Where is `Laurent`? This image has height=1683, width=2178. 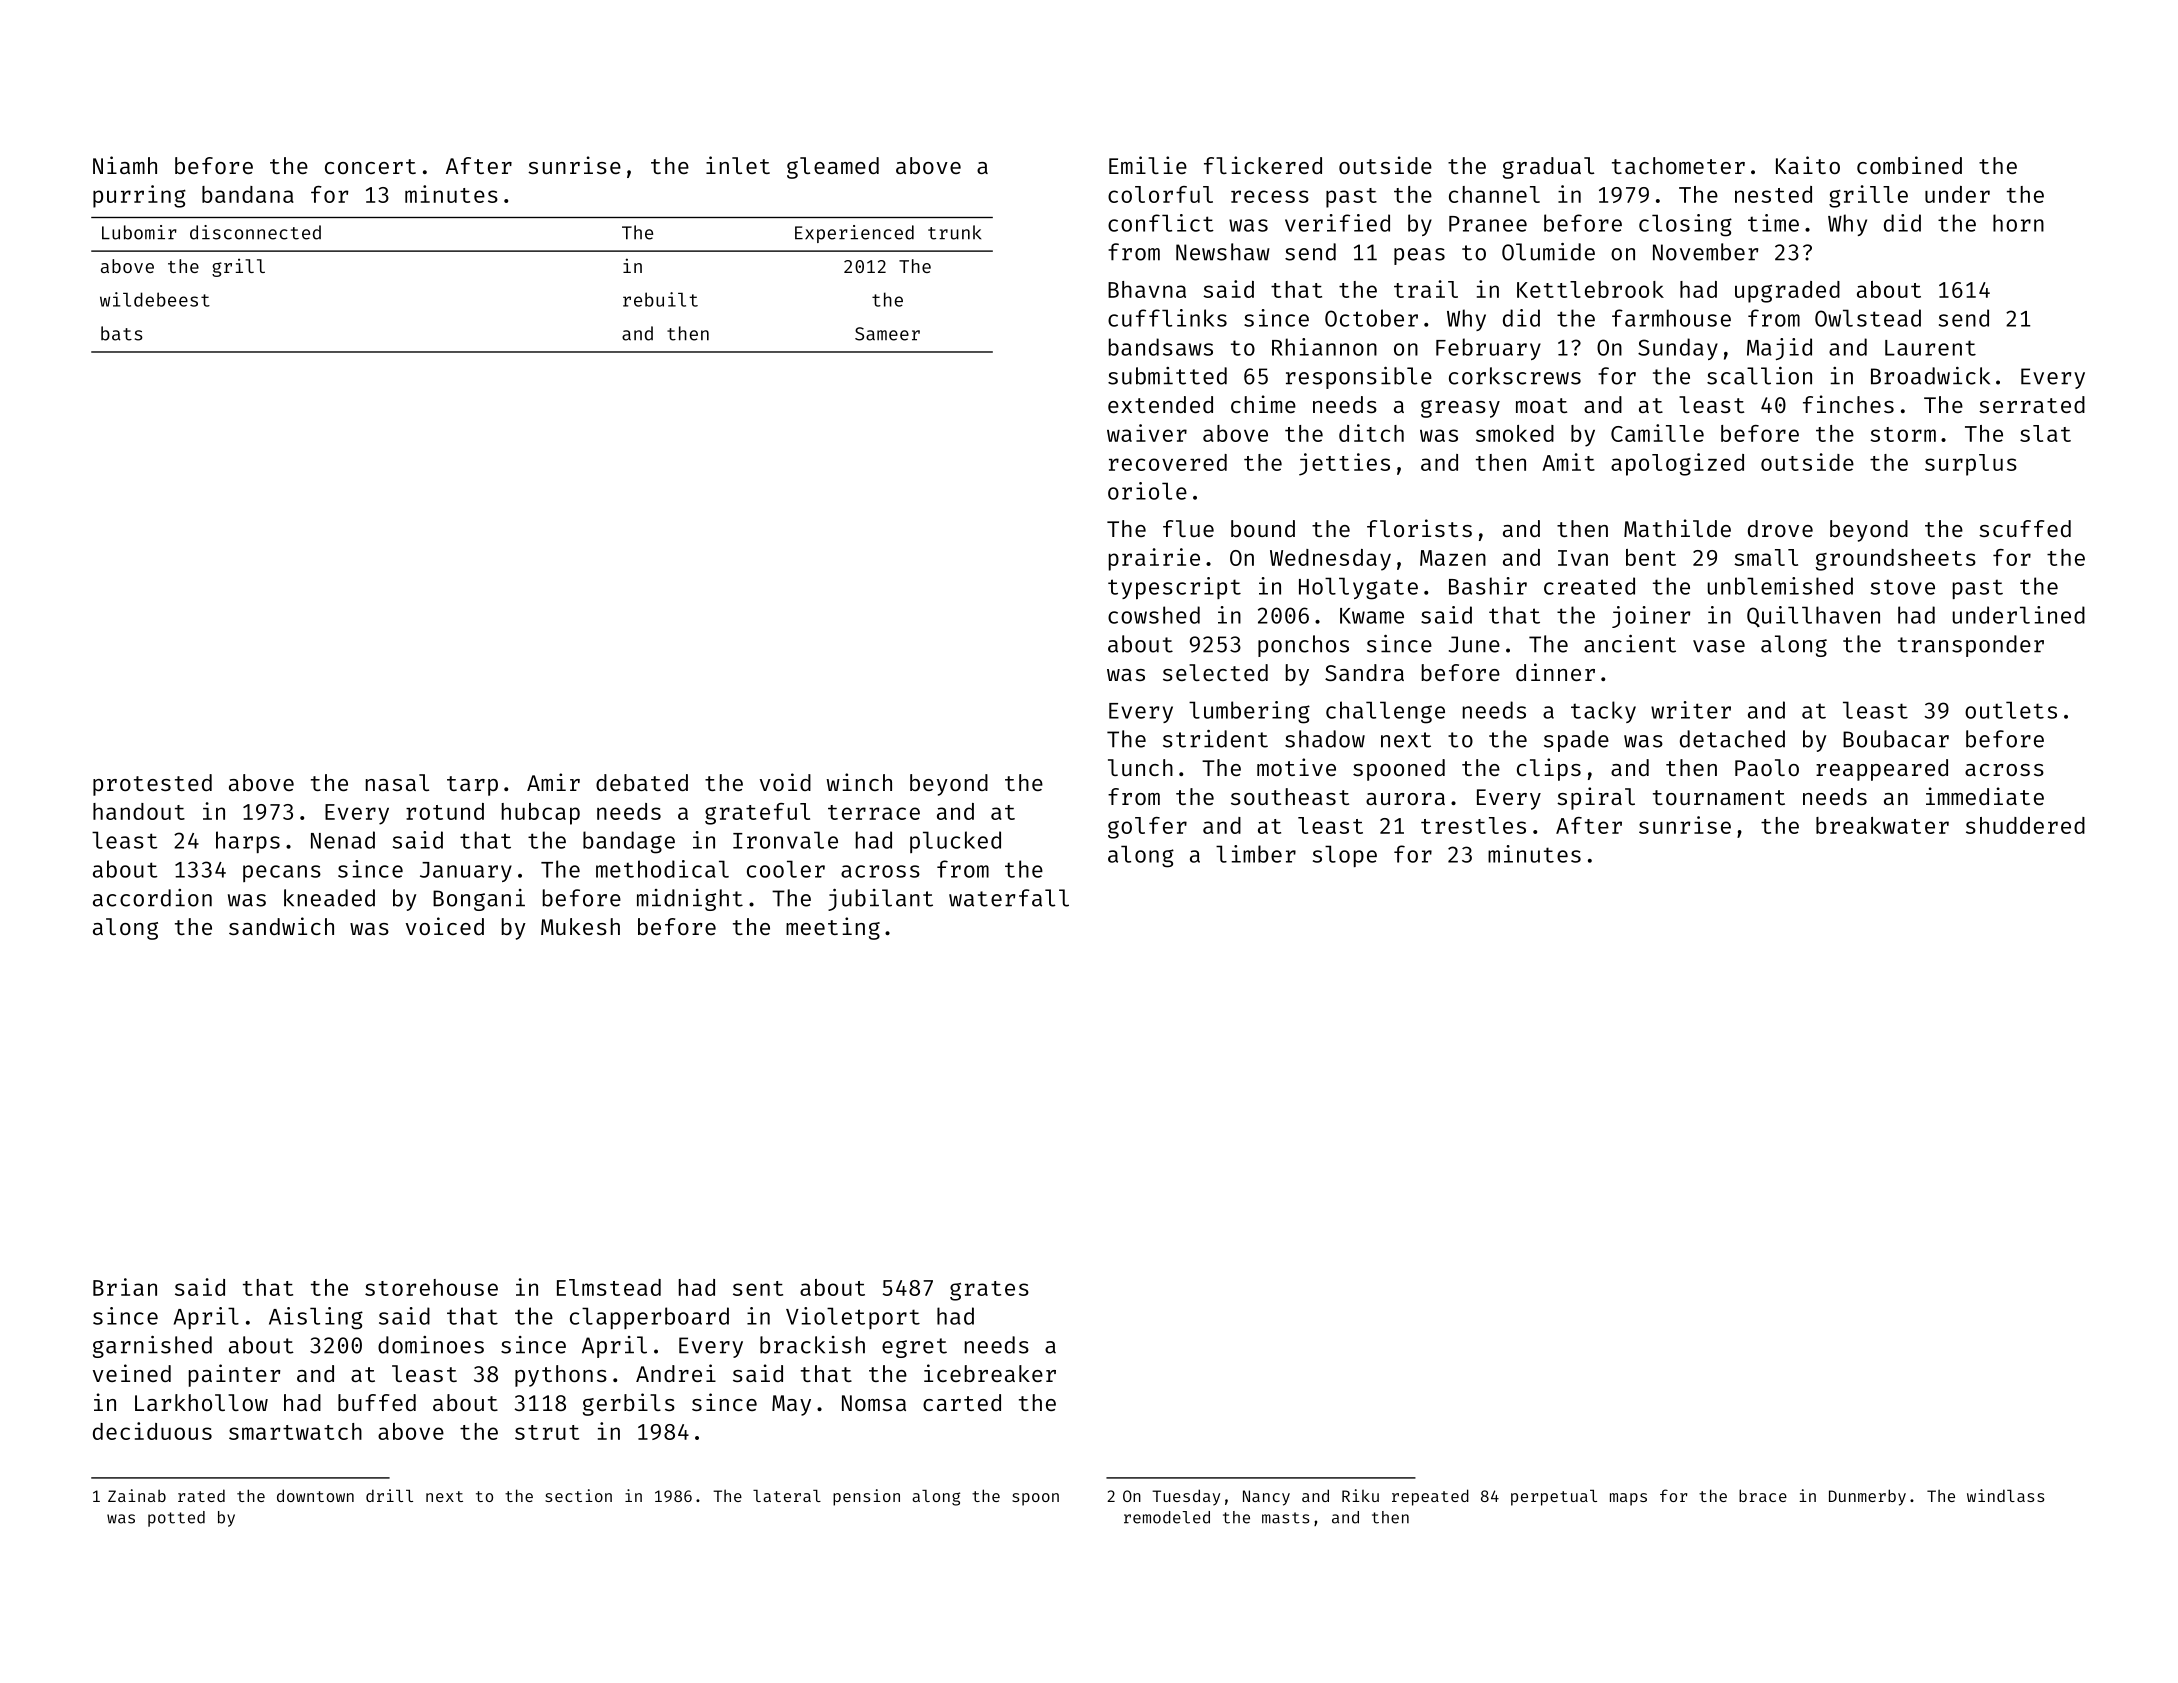
Laurent is located at coordinates (1930, 348).
